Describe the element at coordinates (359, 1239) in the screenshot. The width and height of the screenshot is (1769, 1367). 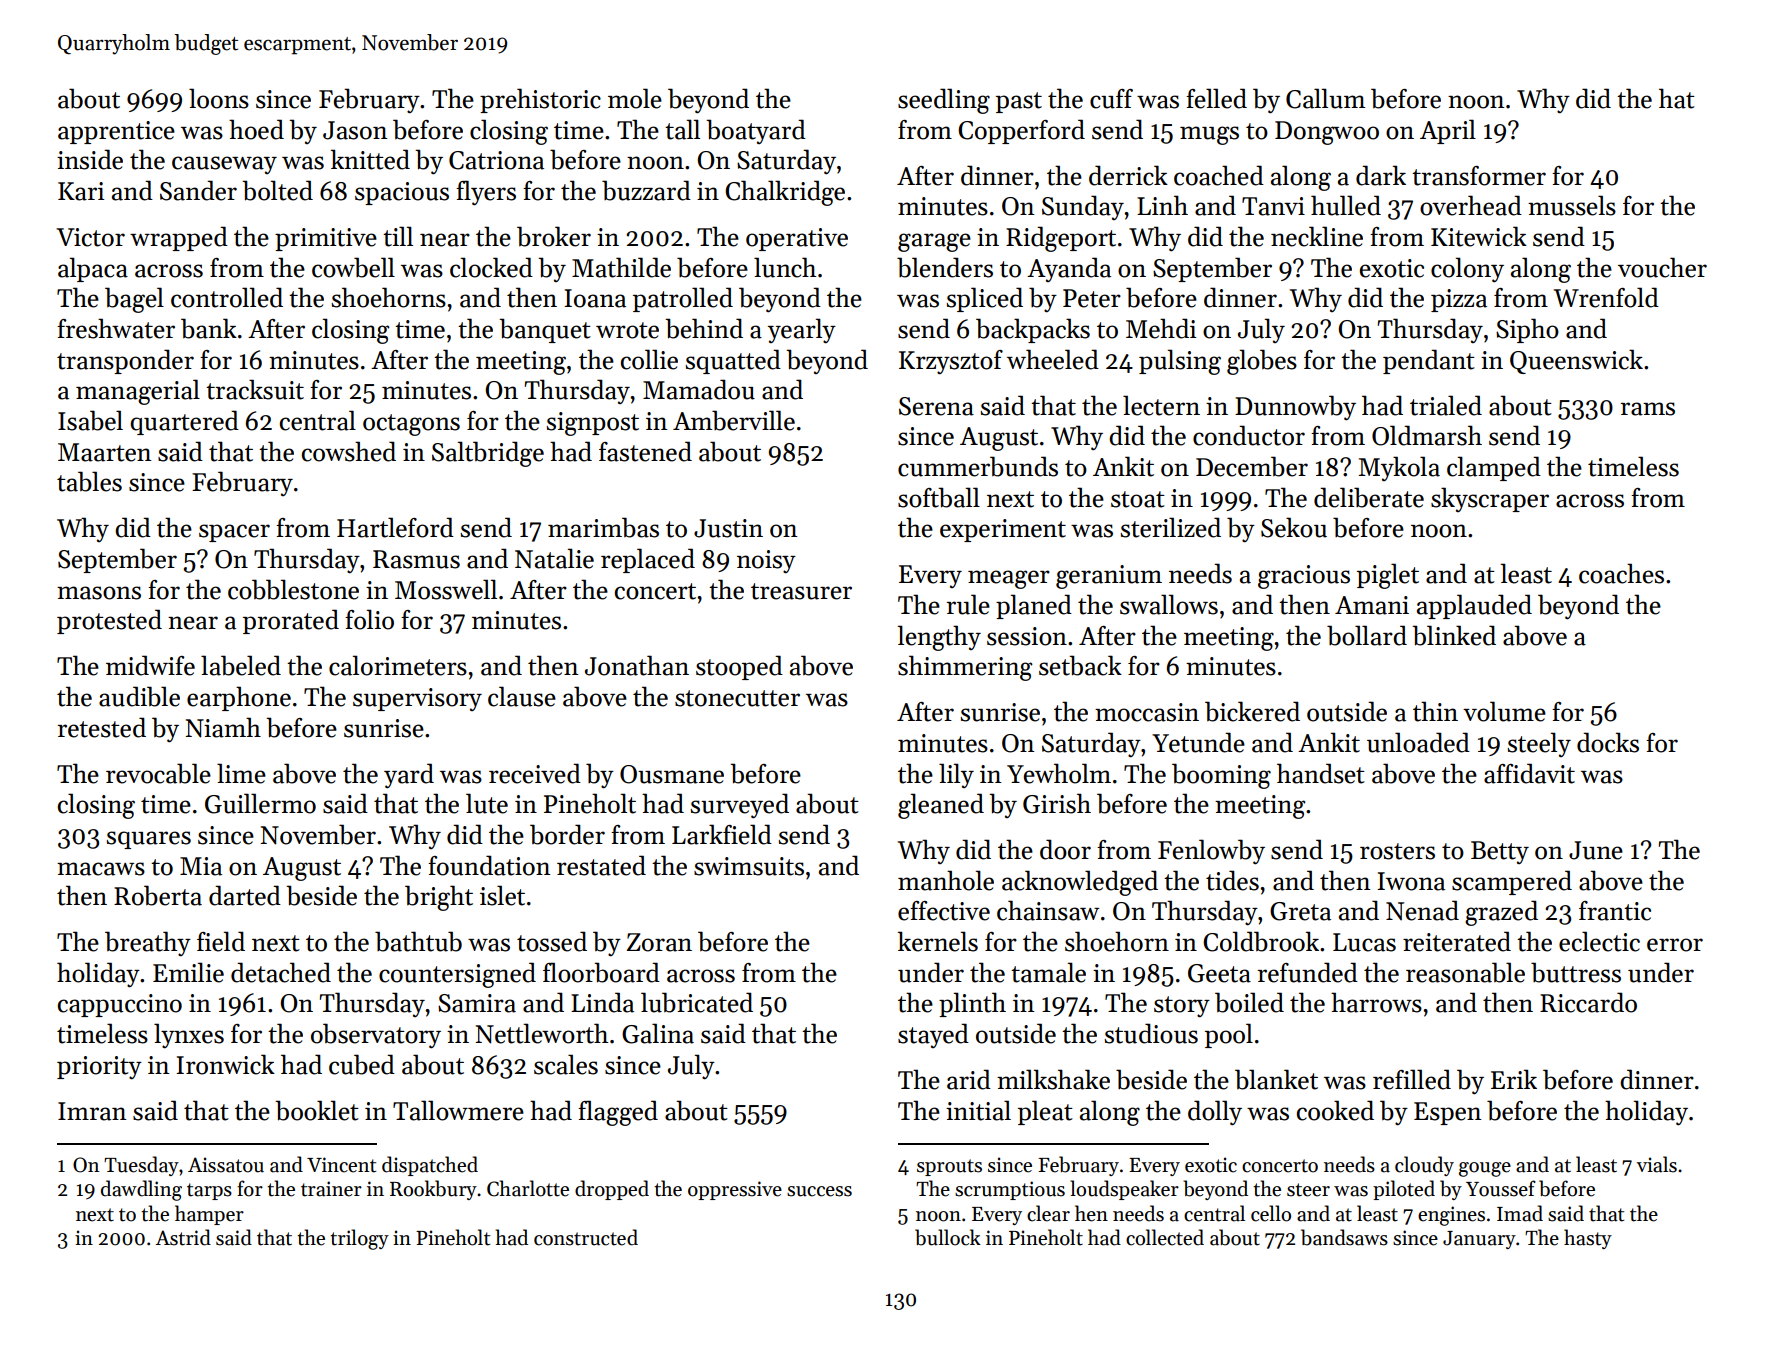
I see `trilogy` at that location.
